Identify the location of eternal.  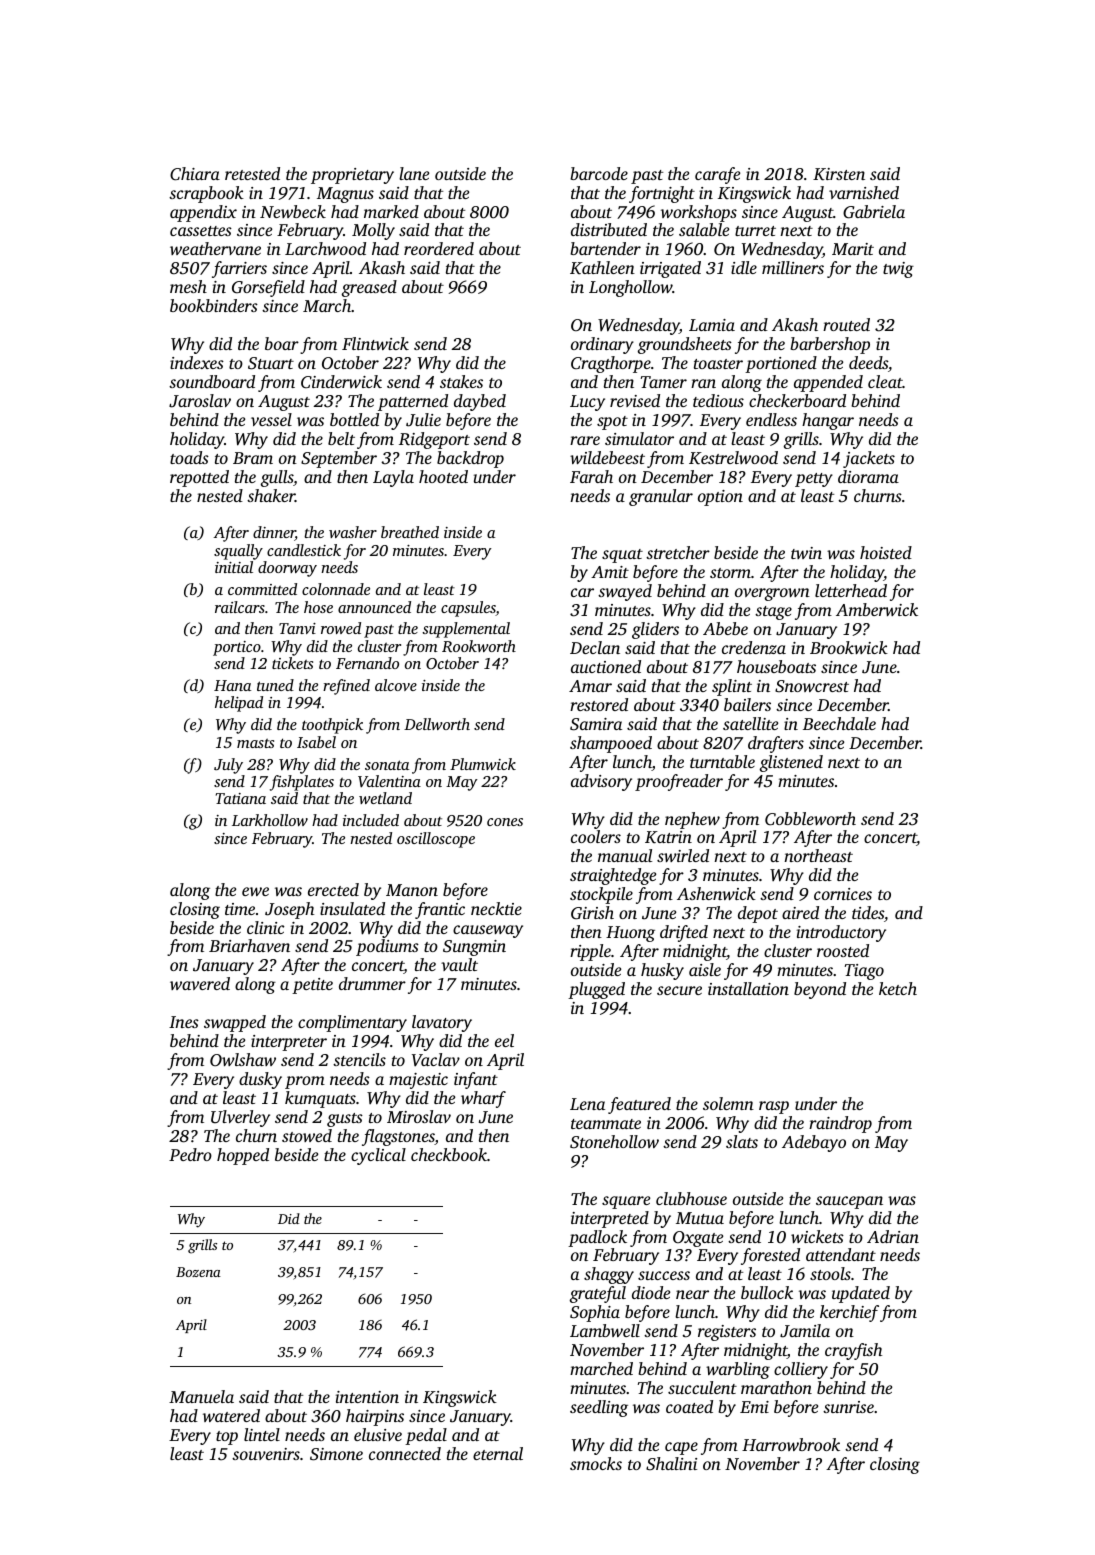
(498, 1453).
